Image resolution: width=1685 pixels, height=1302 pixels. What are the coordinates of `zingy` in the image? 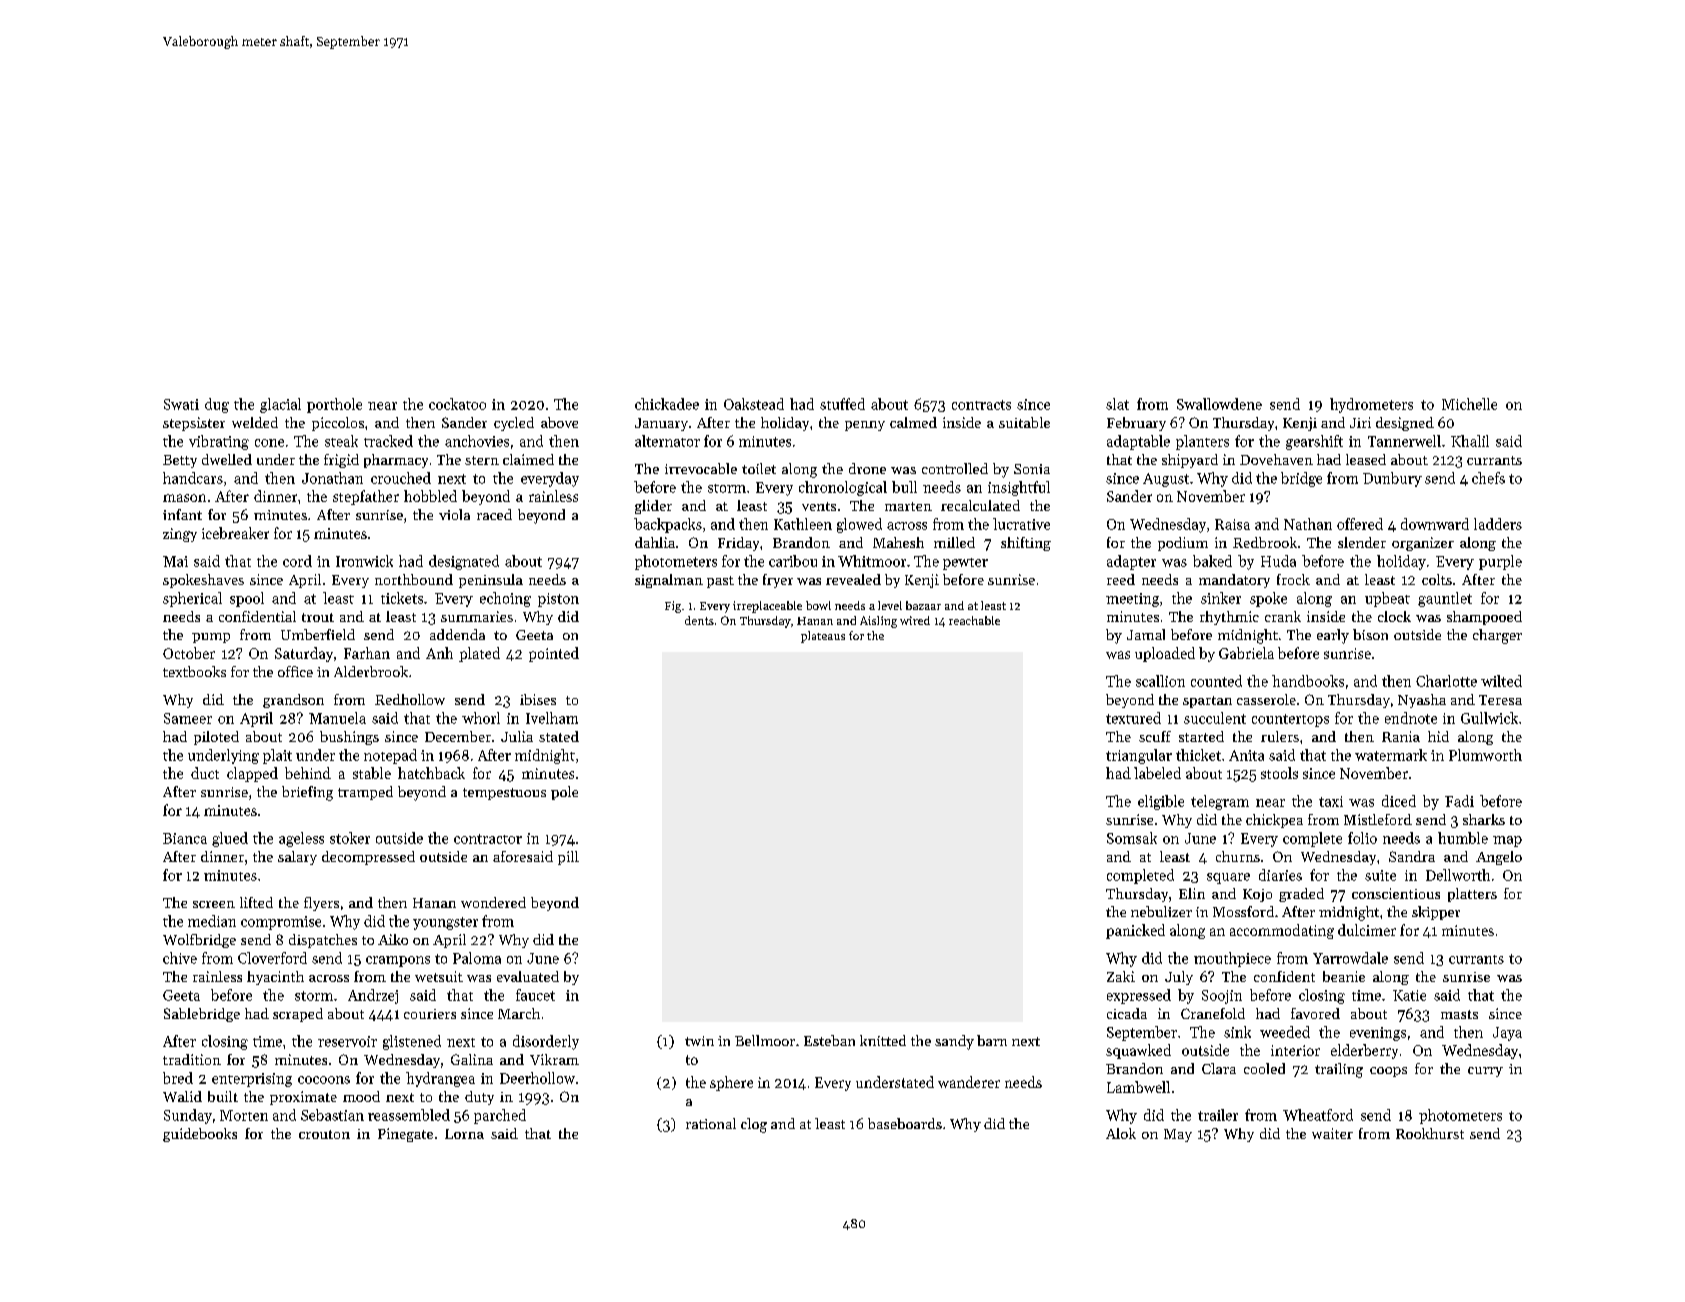 It's located at (180, 535).
